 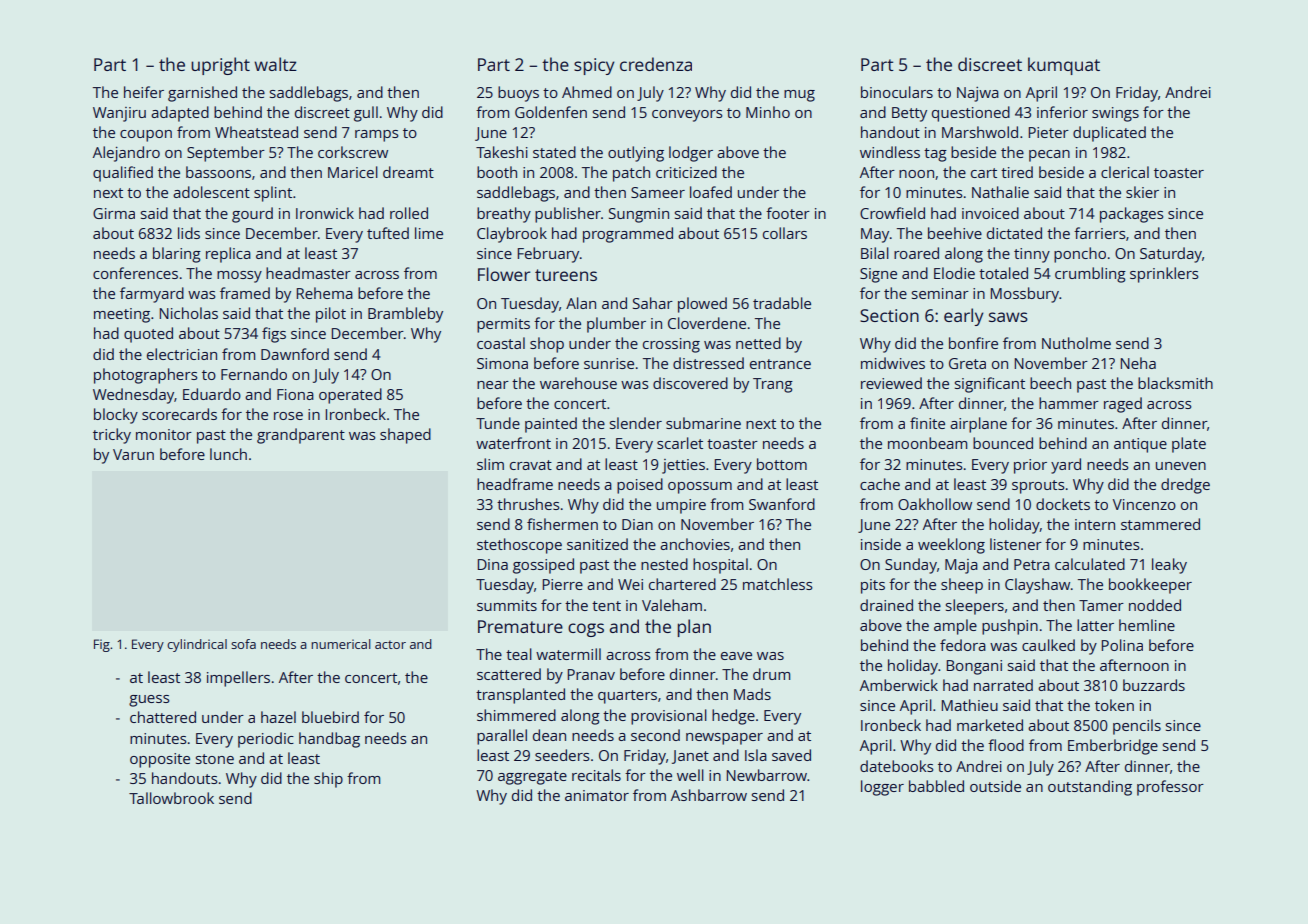 I want to click on kumquat, so click(x=1064, y=66).
